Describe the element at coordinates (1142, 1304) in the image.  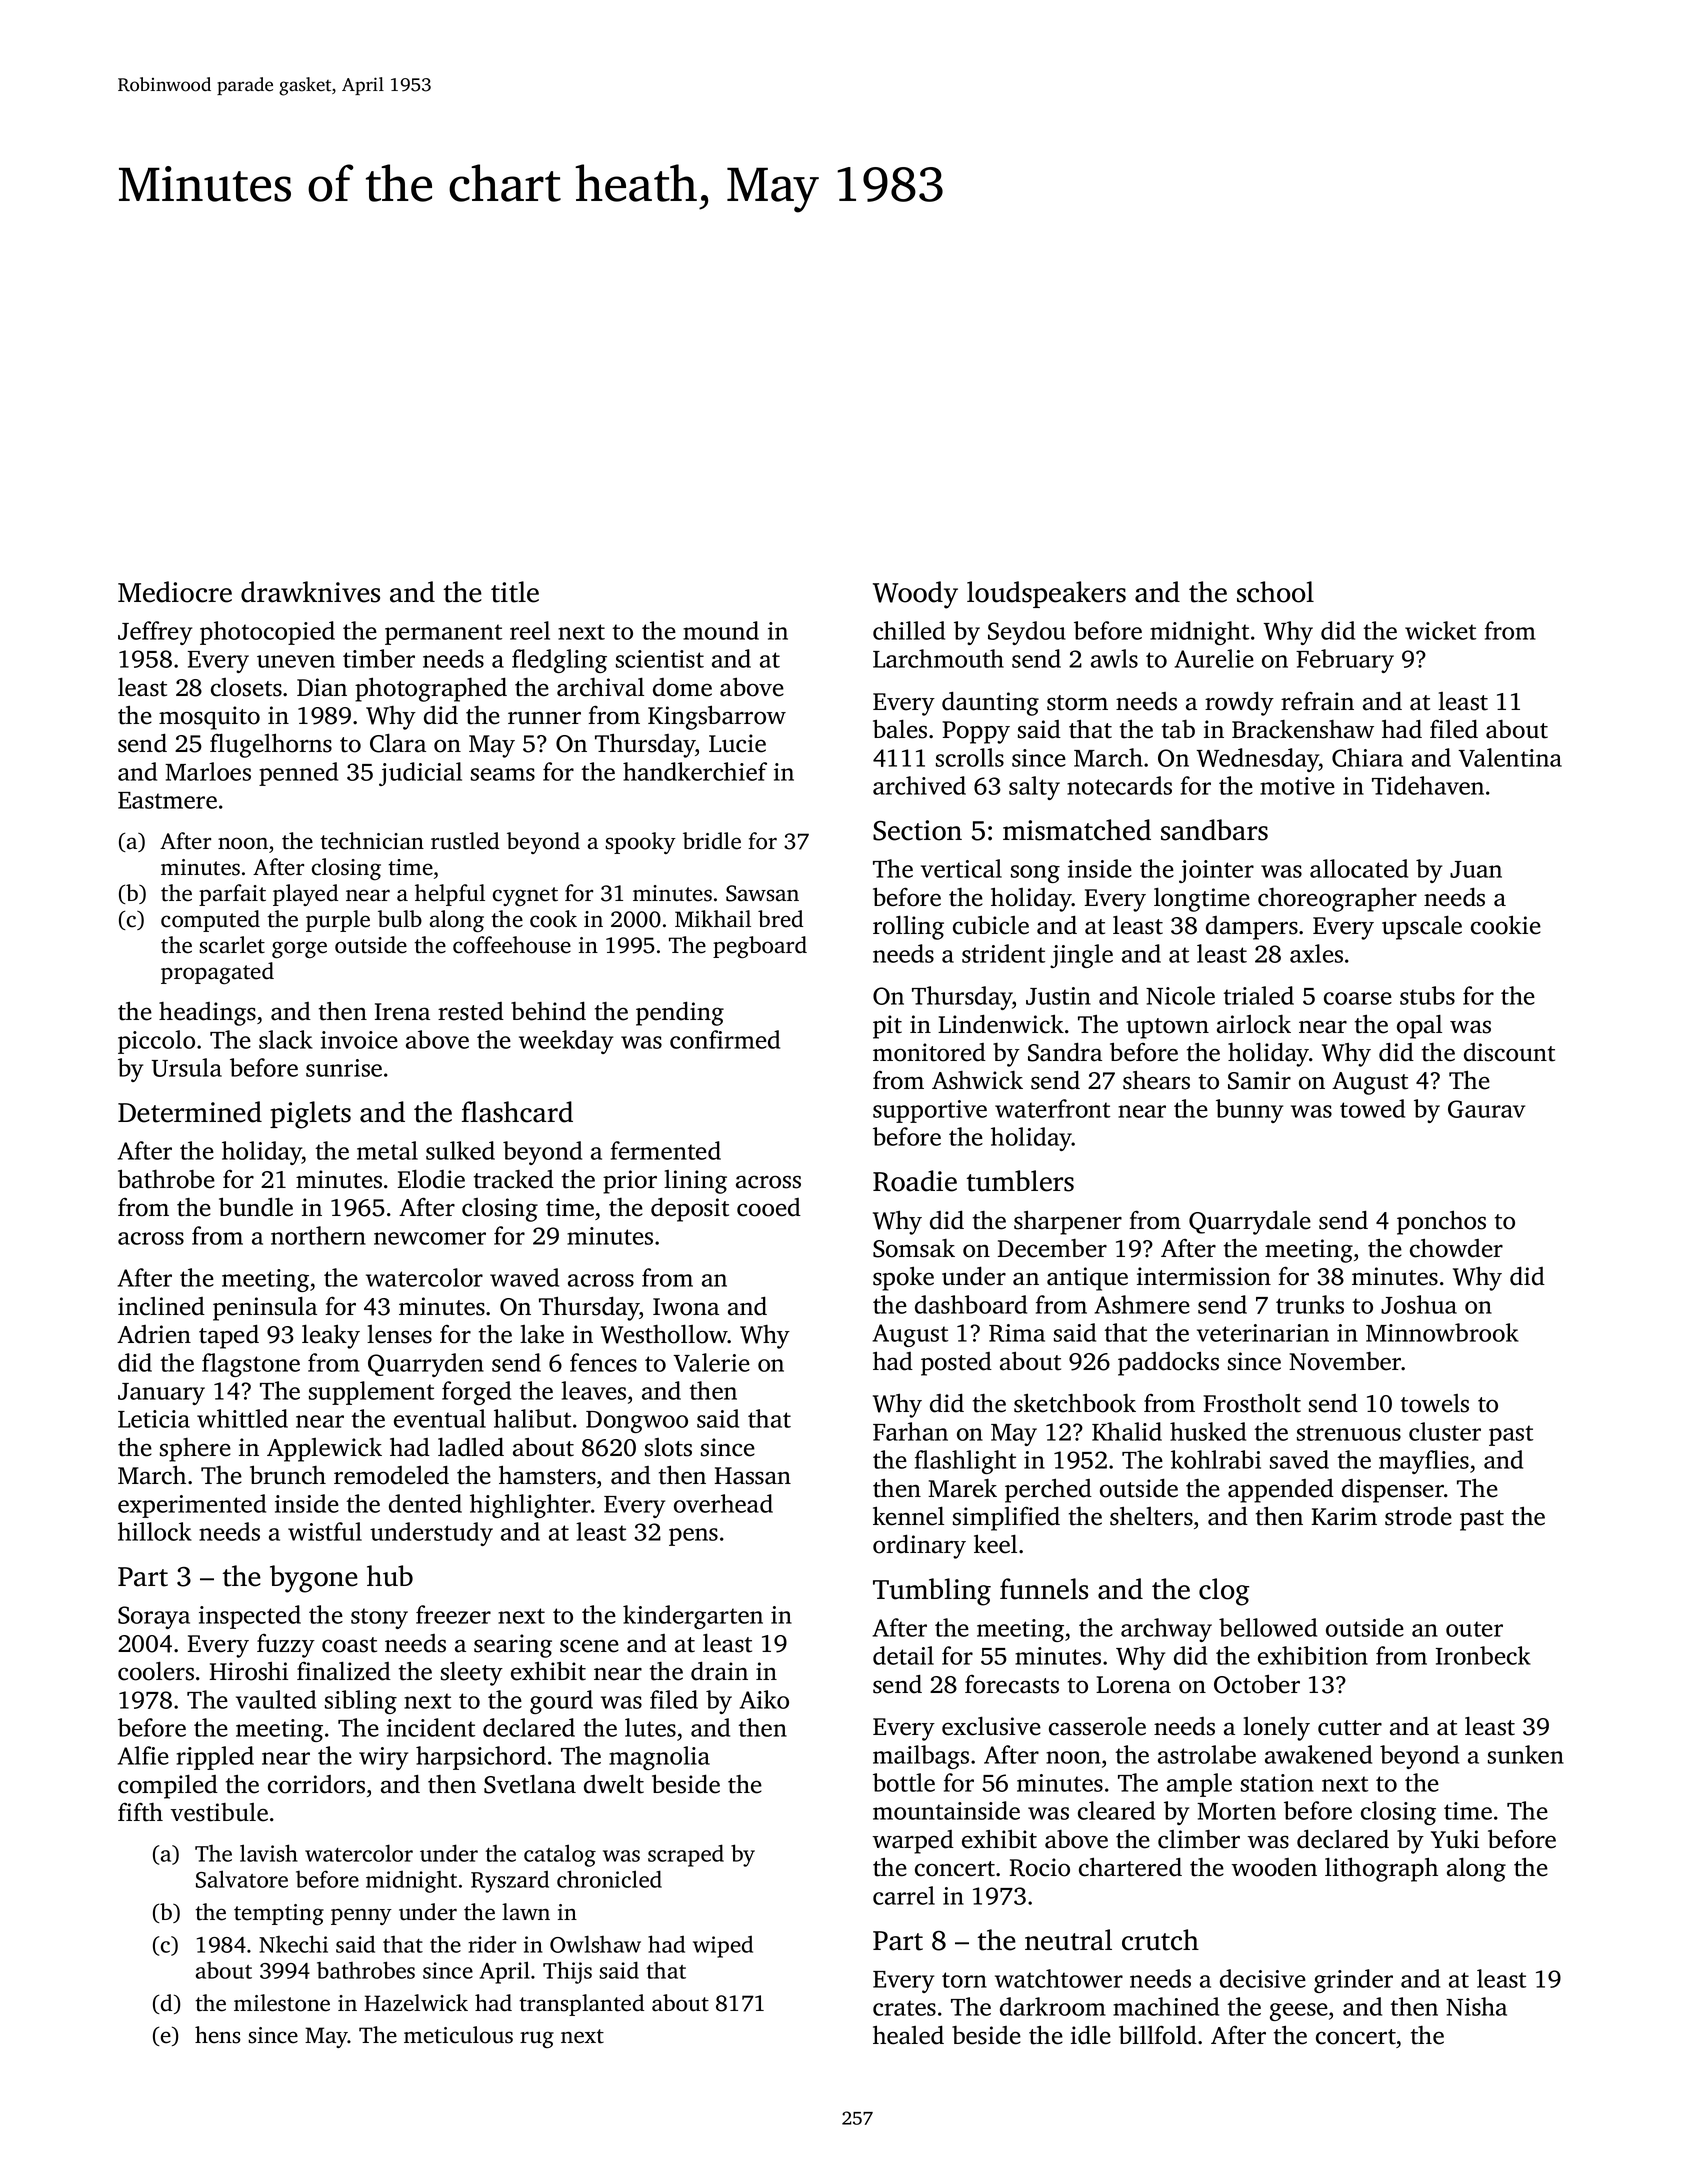
I see `Ashmere` at that location.
